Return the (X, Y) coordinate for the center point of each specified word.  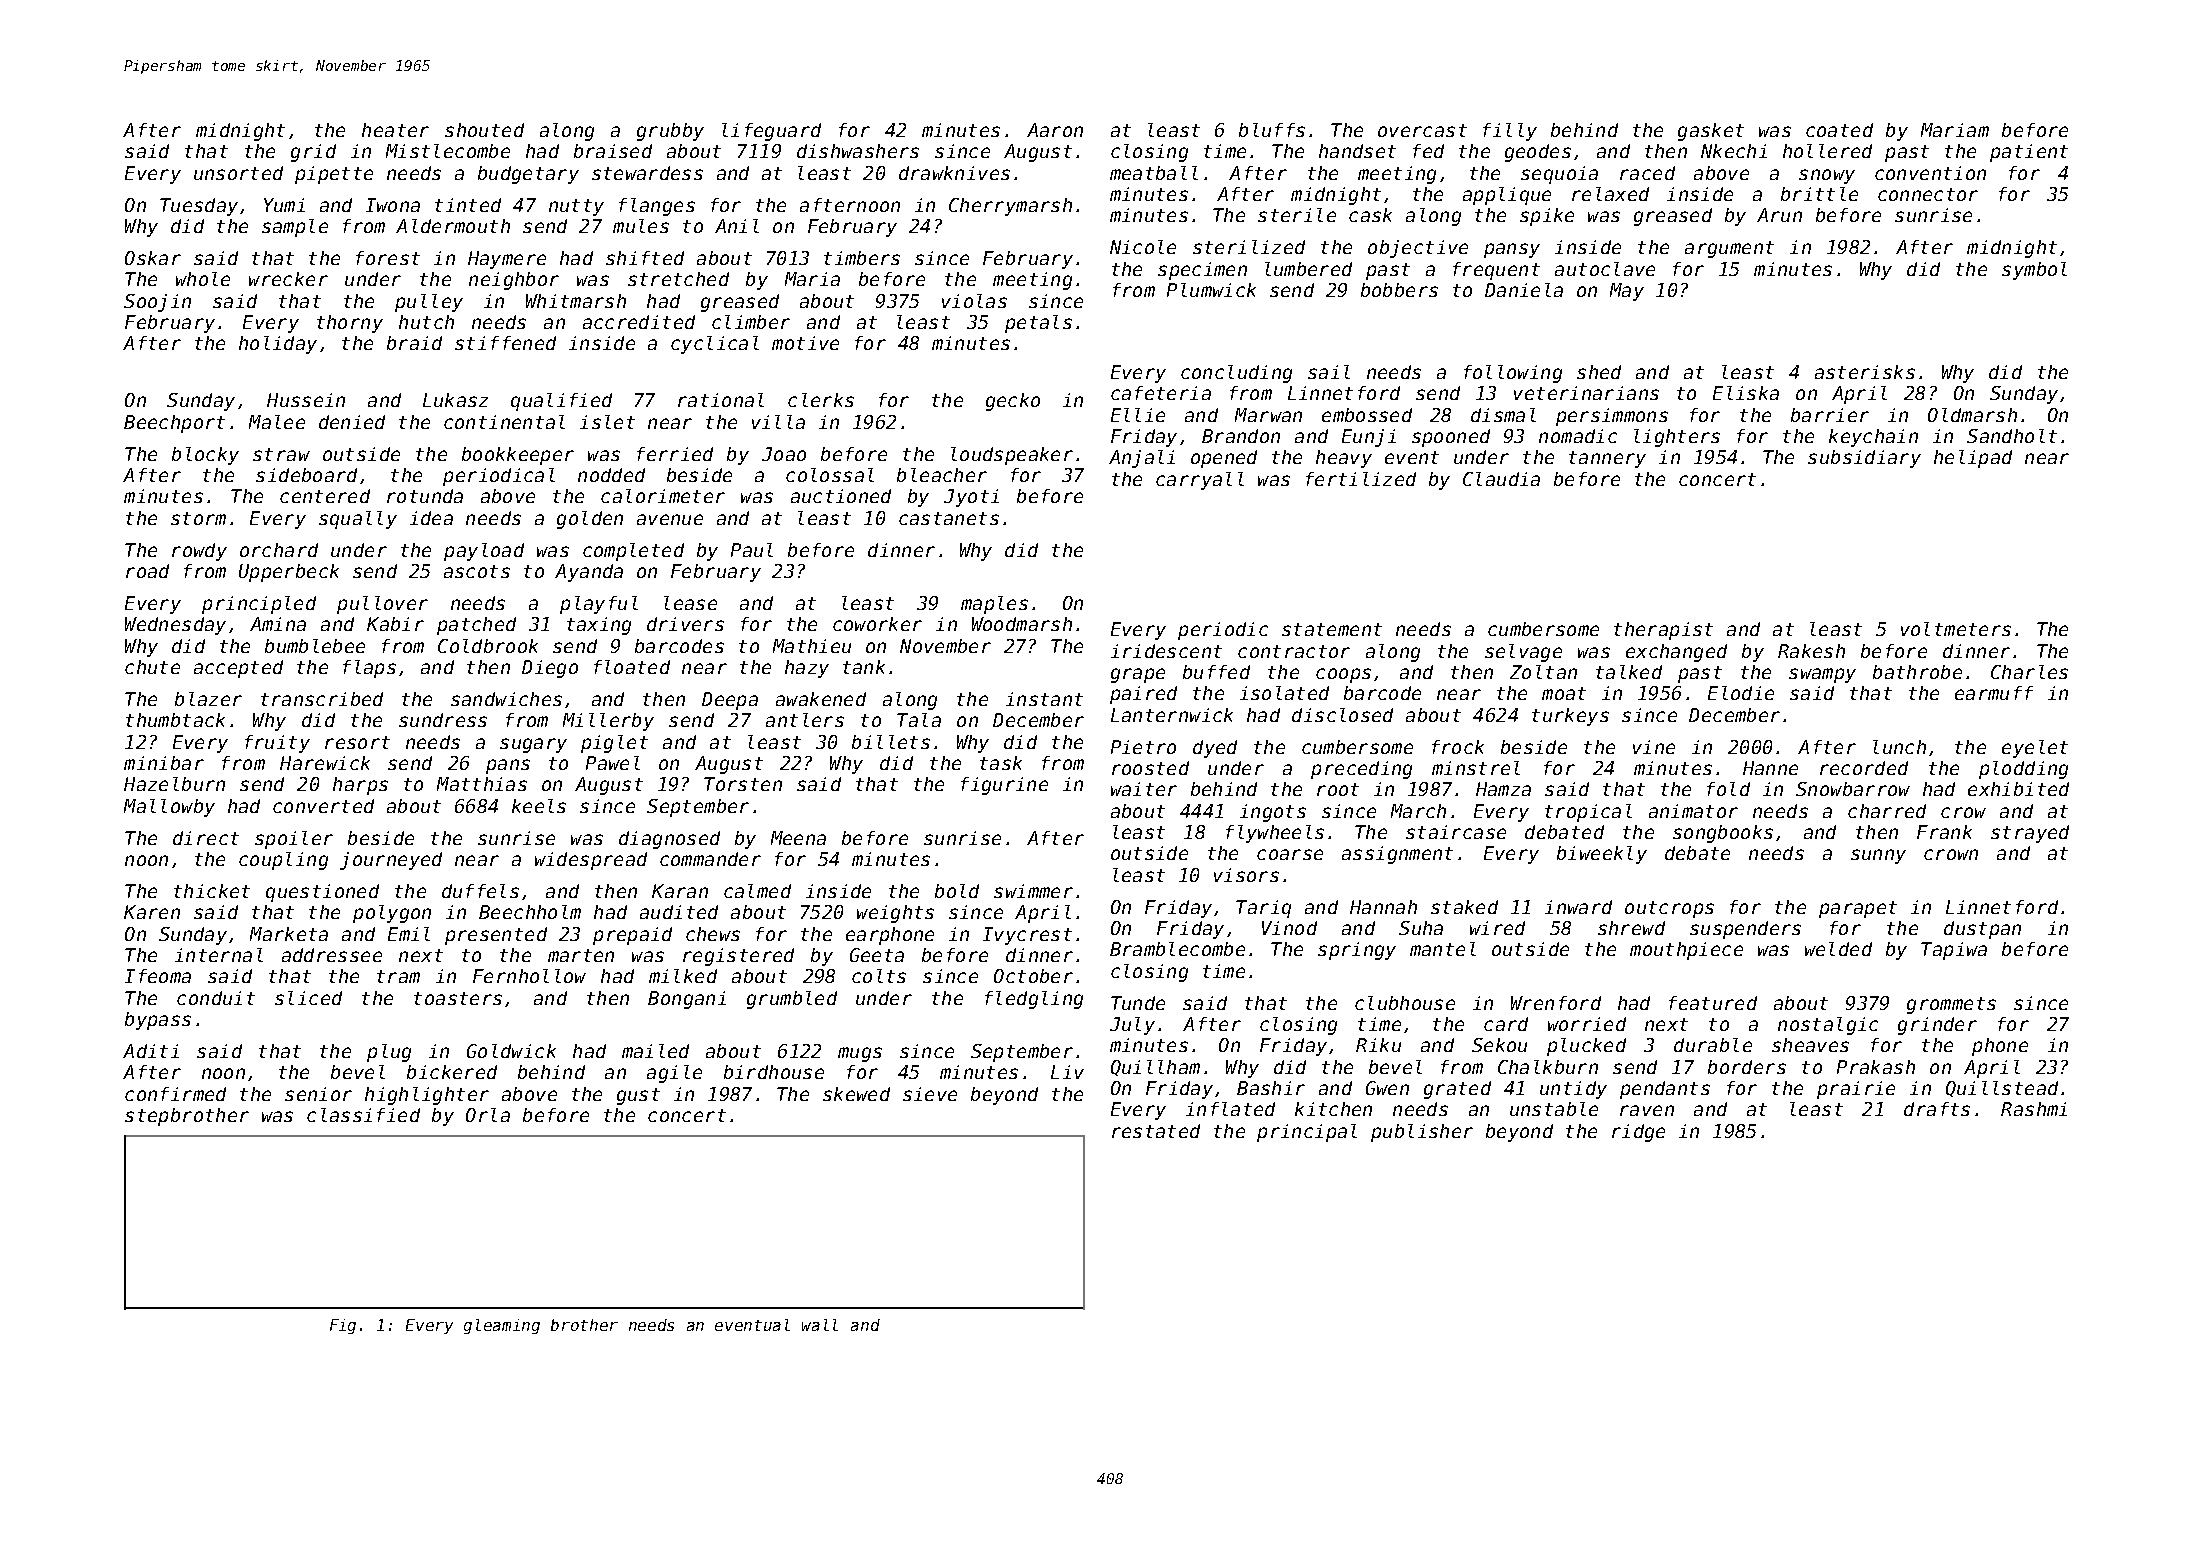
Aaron (1055, 130)
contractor (1294, 651)
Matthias (482, 784)
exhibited (2018, 789)
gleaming (502, 1326)
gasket (1711, 132)
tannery (1607, 459)
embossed (1367, 415)
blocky (205, 456)
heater (395, 130)
